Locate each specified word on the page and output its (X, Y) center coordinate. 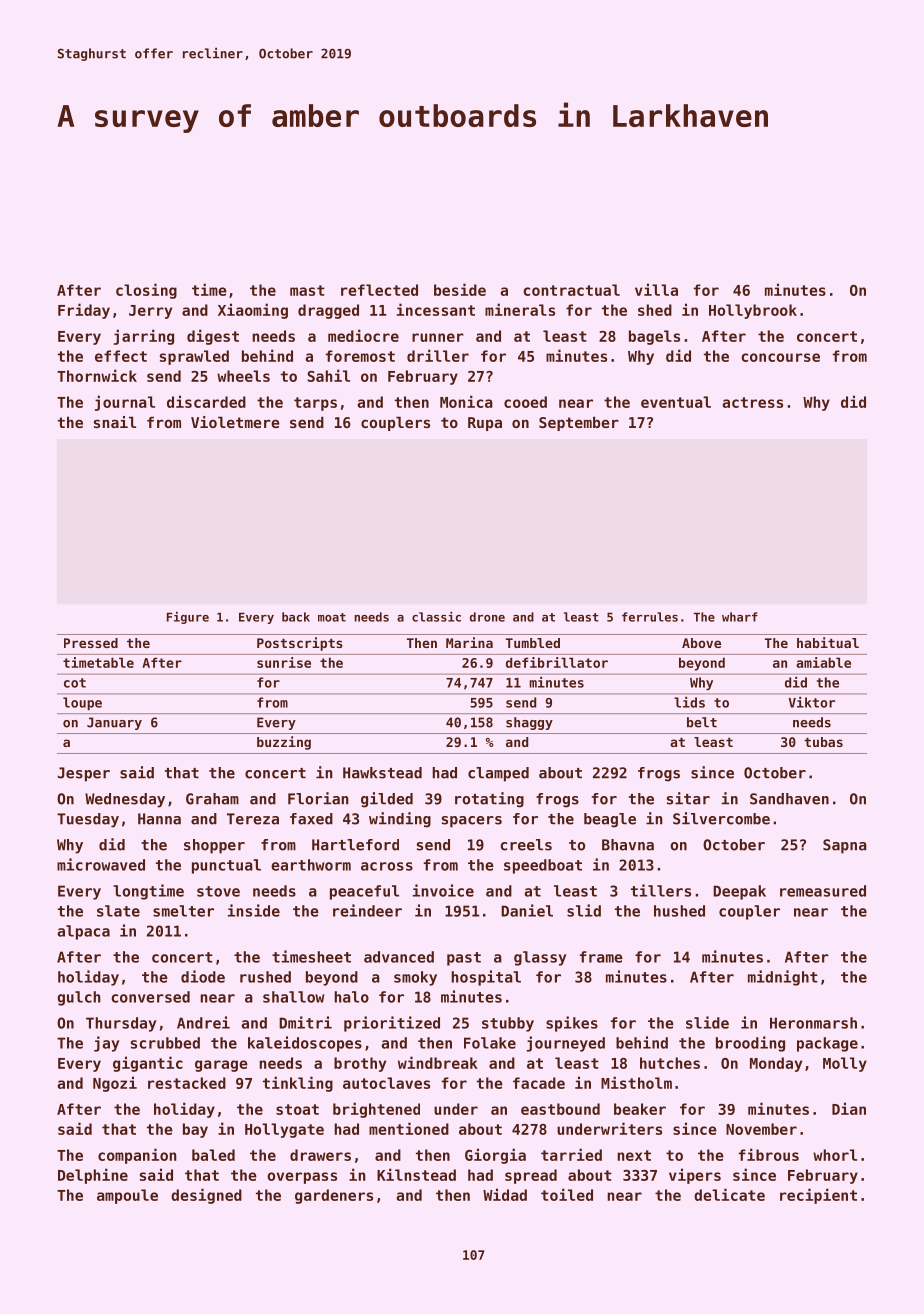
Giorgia (495, 1156)
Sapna (845, 846)
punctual (226, 866)
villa (656, 289)
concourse (780, 357)
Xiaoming (253, 311)
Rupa (485, 424)
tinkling (298, 1084)
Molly (845, 1064)
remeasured (823, 891)
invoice (443, 890)
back (296, 617)
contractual (571, 290)
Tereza (253, 819)
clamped (498, 774)
